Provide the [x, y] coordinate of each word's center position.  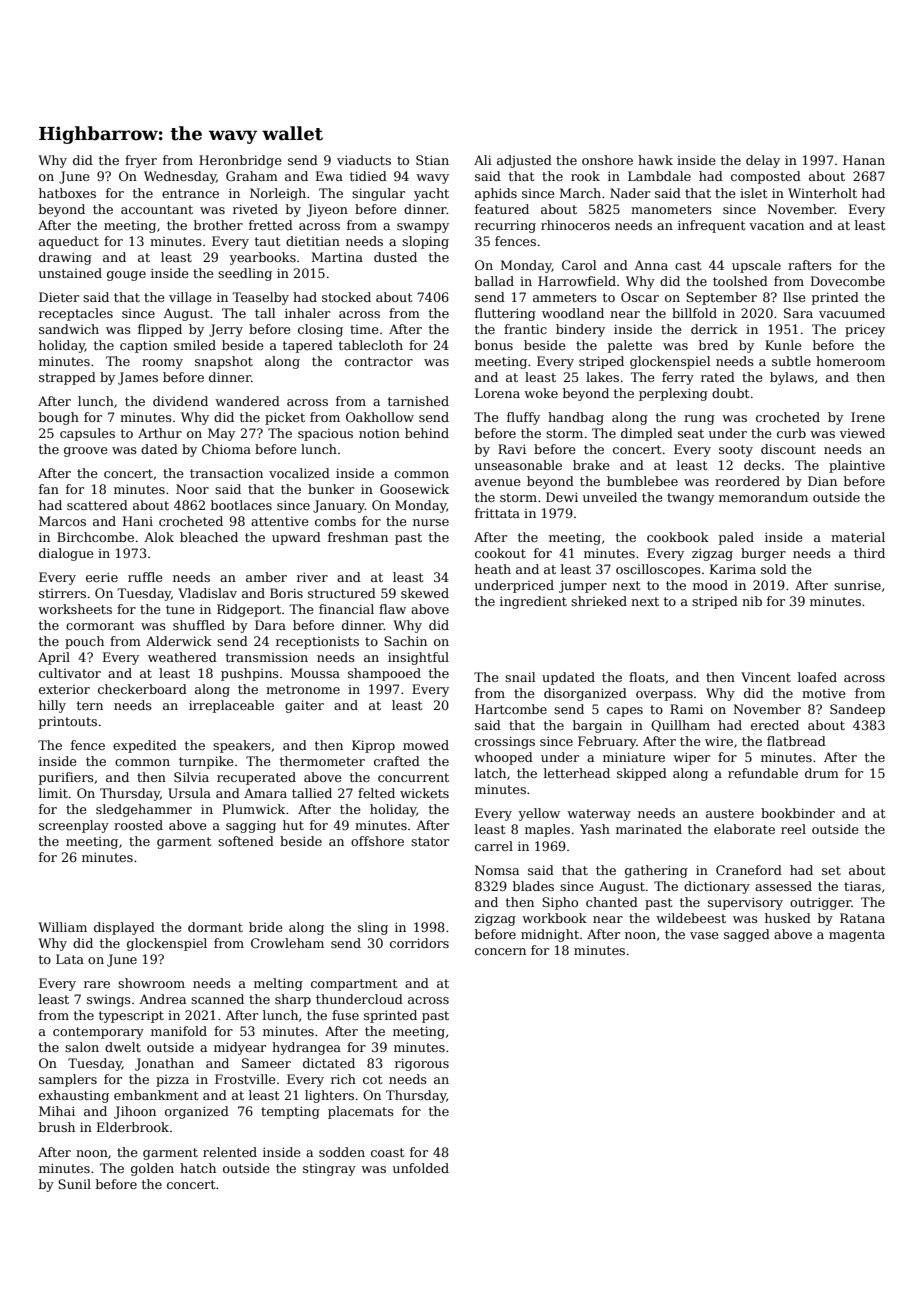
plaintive [857, 466]
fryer [141, 161]
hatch [198, 1168]
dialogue [66, 554]
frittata [497, 513]
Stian [432, 160]
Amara [265, 793]
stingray [329, 1170]
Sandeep [857, 710]
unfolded [421, 1168]
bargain [597, 726]
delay [763, 161]
